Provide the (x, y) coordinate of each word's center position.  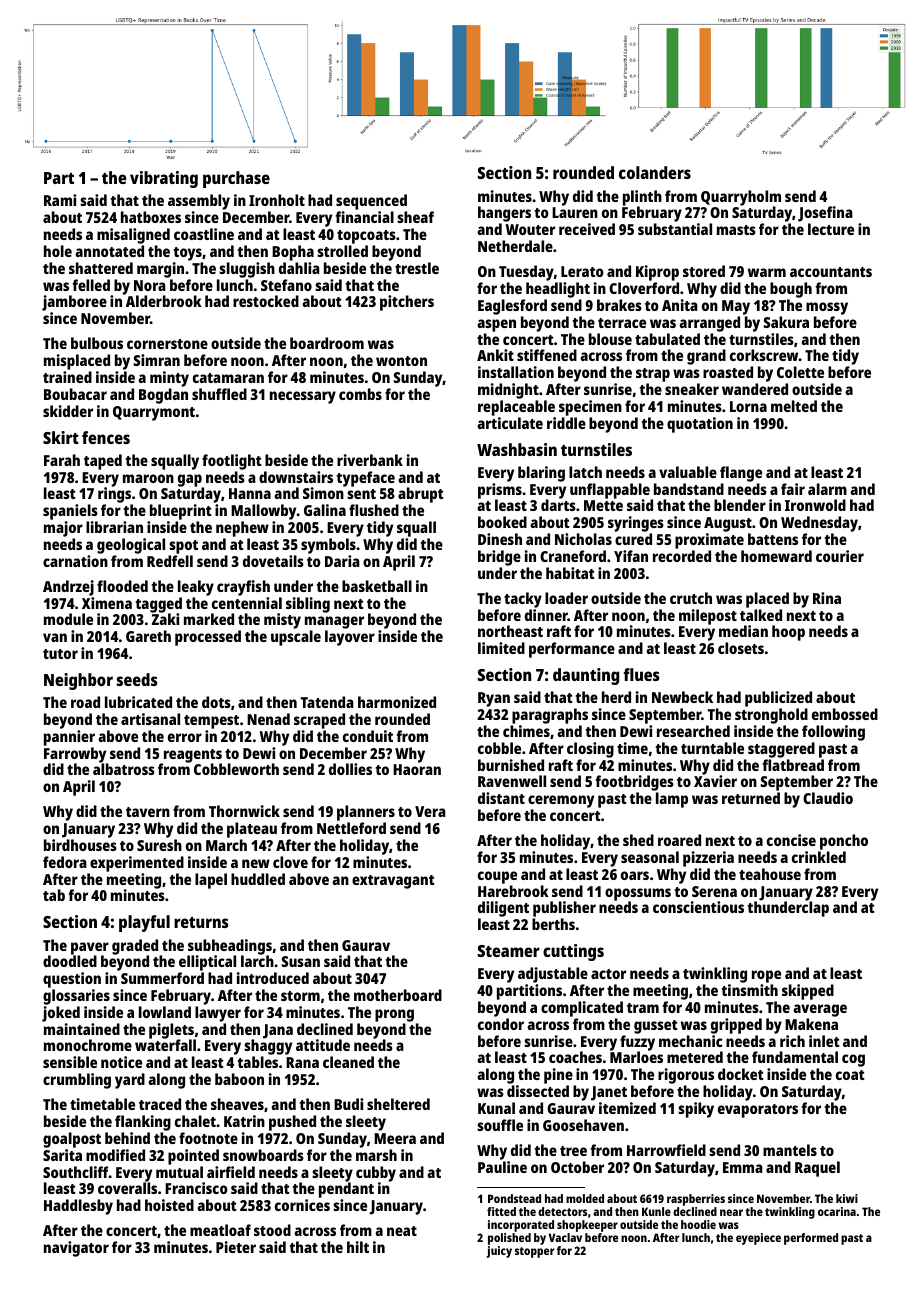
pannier (69, 738)
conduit (368, 736)
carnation (75, 561)
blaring (541, 474)
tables (258, 1062)
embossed (845, 714)
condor (501, 1024)
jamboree (74, 303)
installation (516, 372)
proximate (709, 541)
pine (558, 1076)
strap (653, 375)
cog (853, 1060)
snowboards (263, 1155)
